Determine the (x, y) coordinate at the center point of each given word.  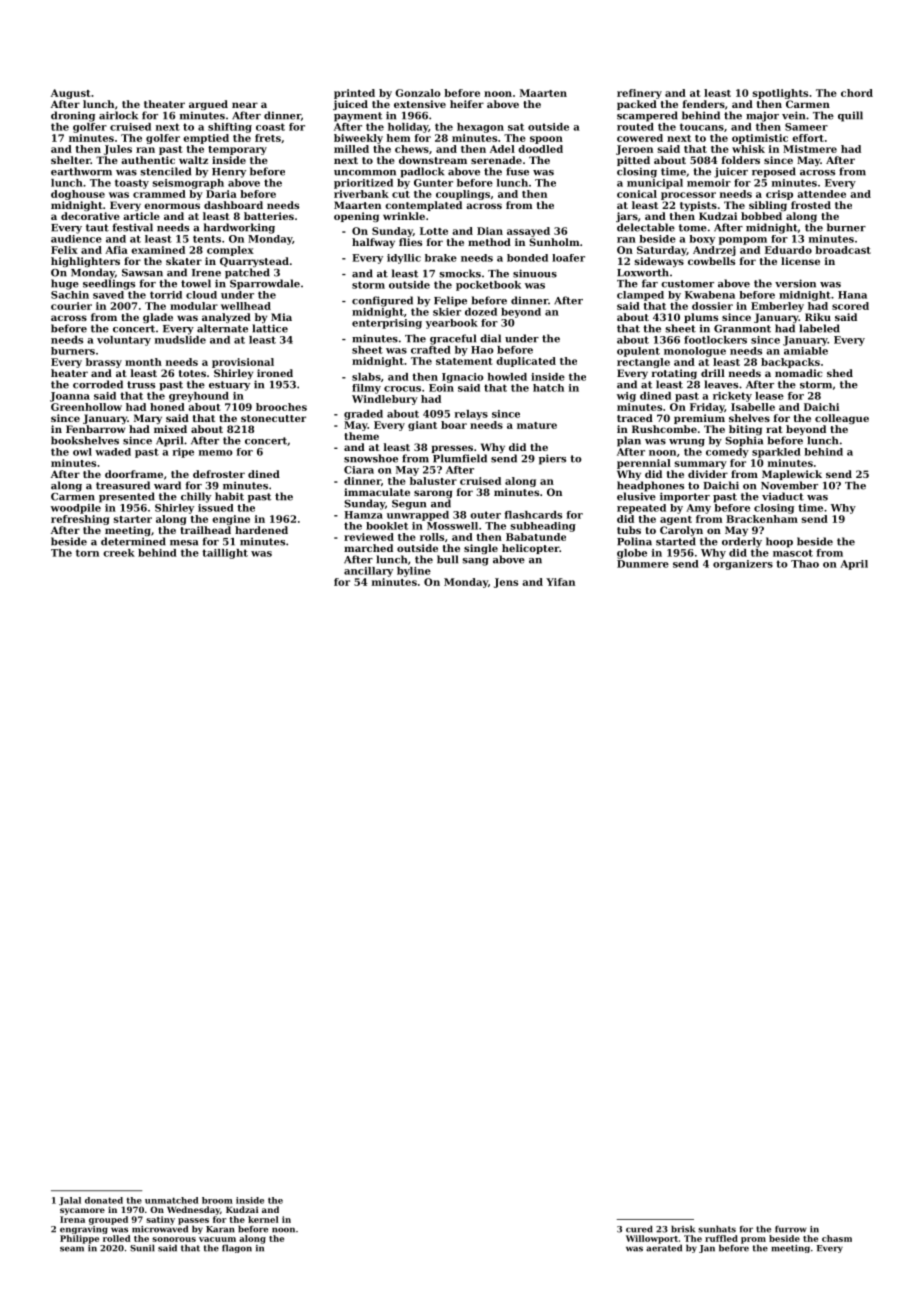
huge (65, 284)
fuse (517, 171)
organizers (743, 565)
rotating (674, 374)
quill (850, 116)
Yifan (560, 582)
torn (87, 553)
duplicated (526, 362)
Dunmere (643, 564)
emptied (206, 139)
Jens (506, 583)
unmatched (172, 1200)
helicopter (530, 549)
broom (217, 1200)
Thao (805, 564)
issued (216, 508)
